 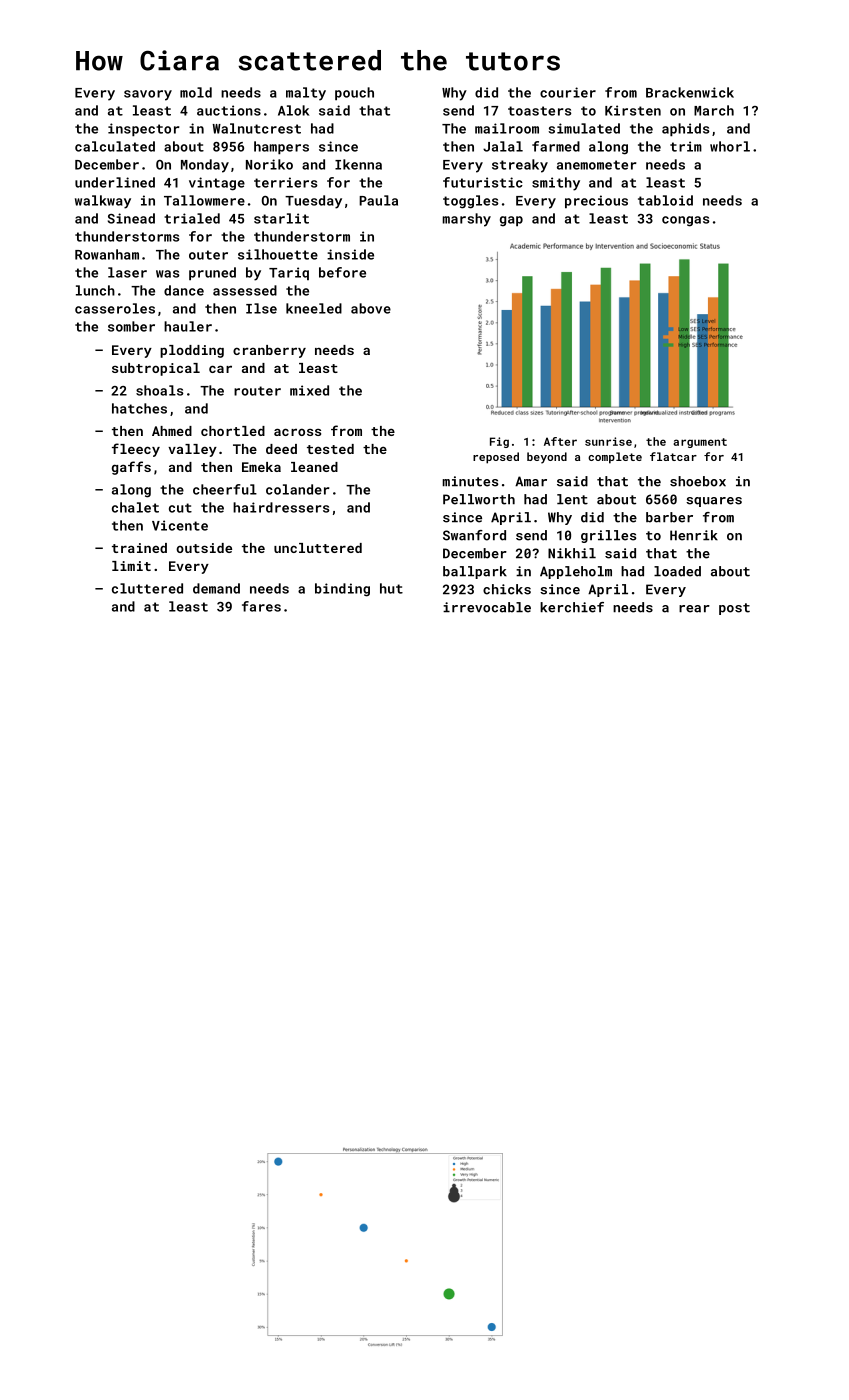 I want to click on Brackenwick, so click(x=690, y=92).
